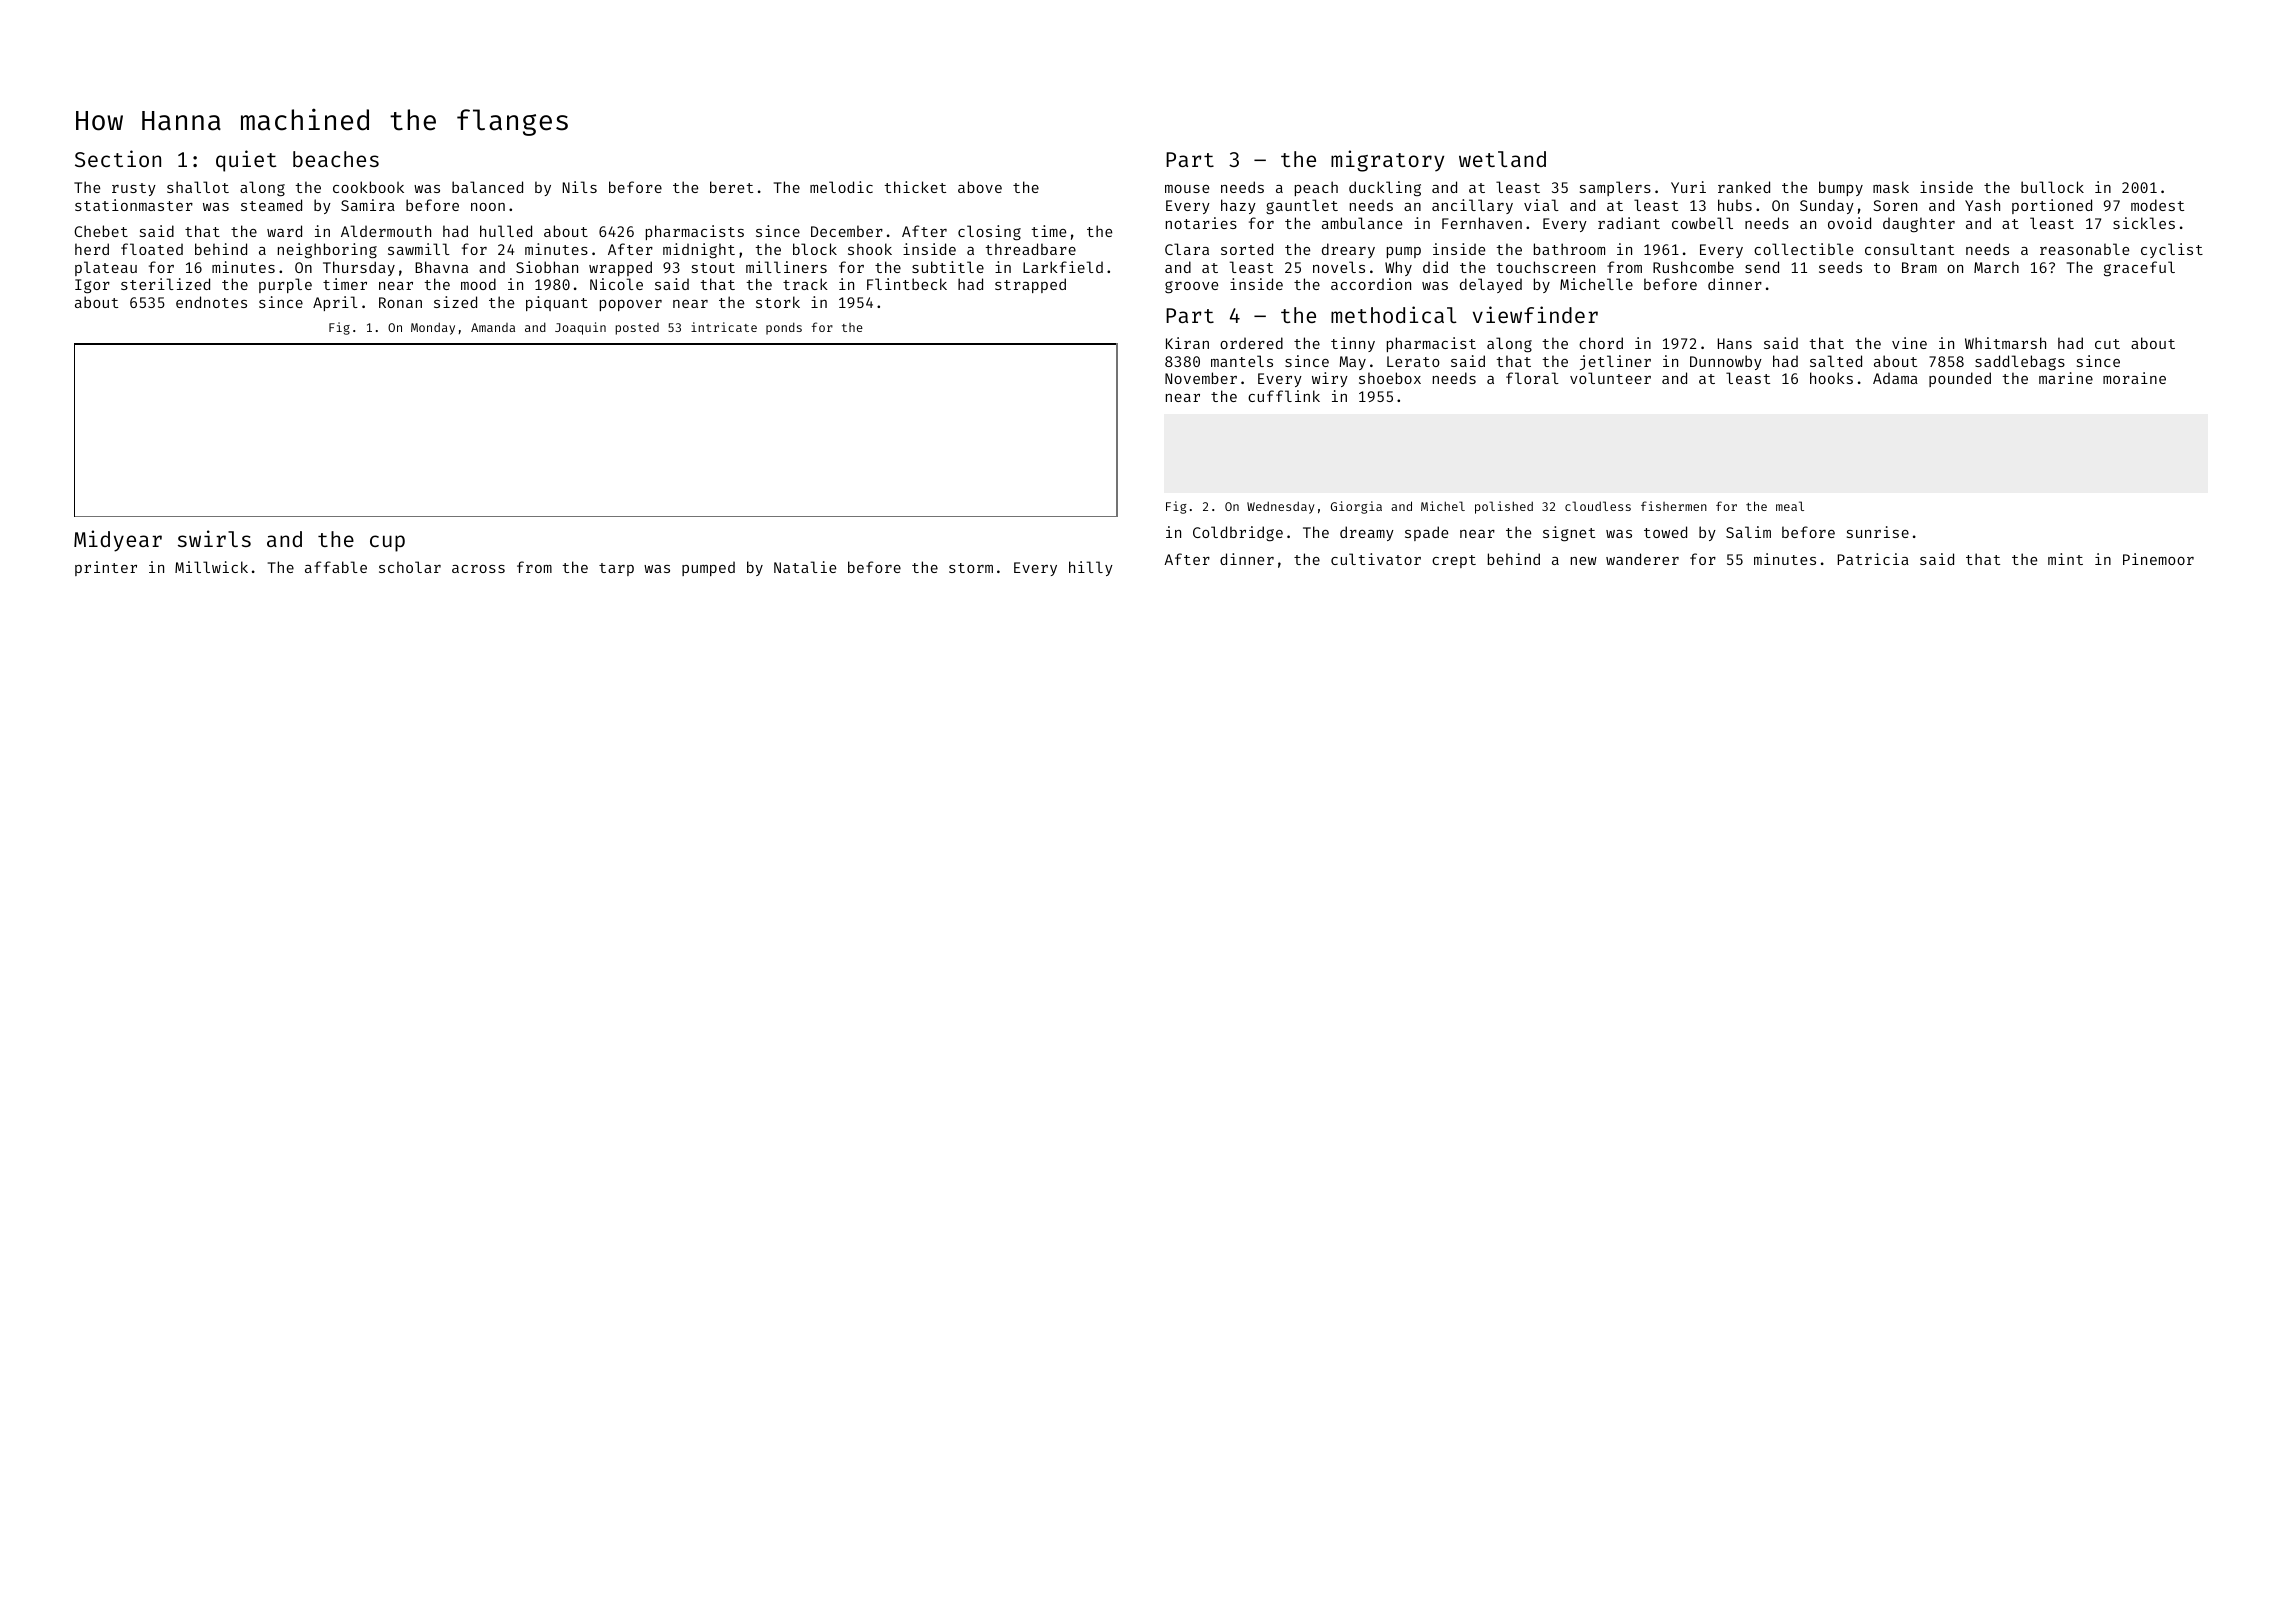 This screenshot has height=1614, width=2282. Describe the element at coordinates (1387, 161) in the screenshot. I see `migratory` at that location.
